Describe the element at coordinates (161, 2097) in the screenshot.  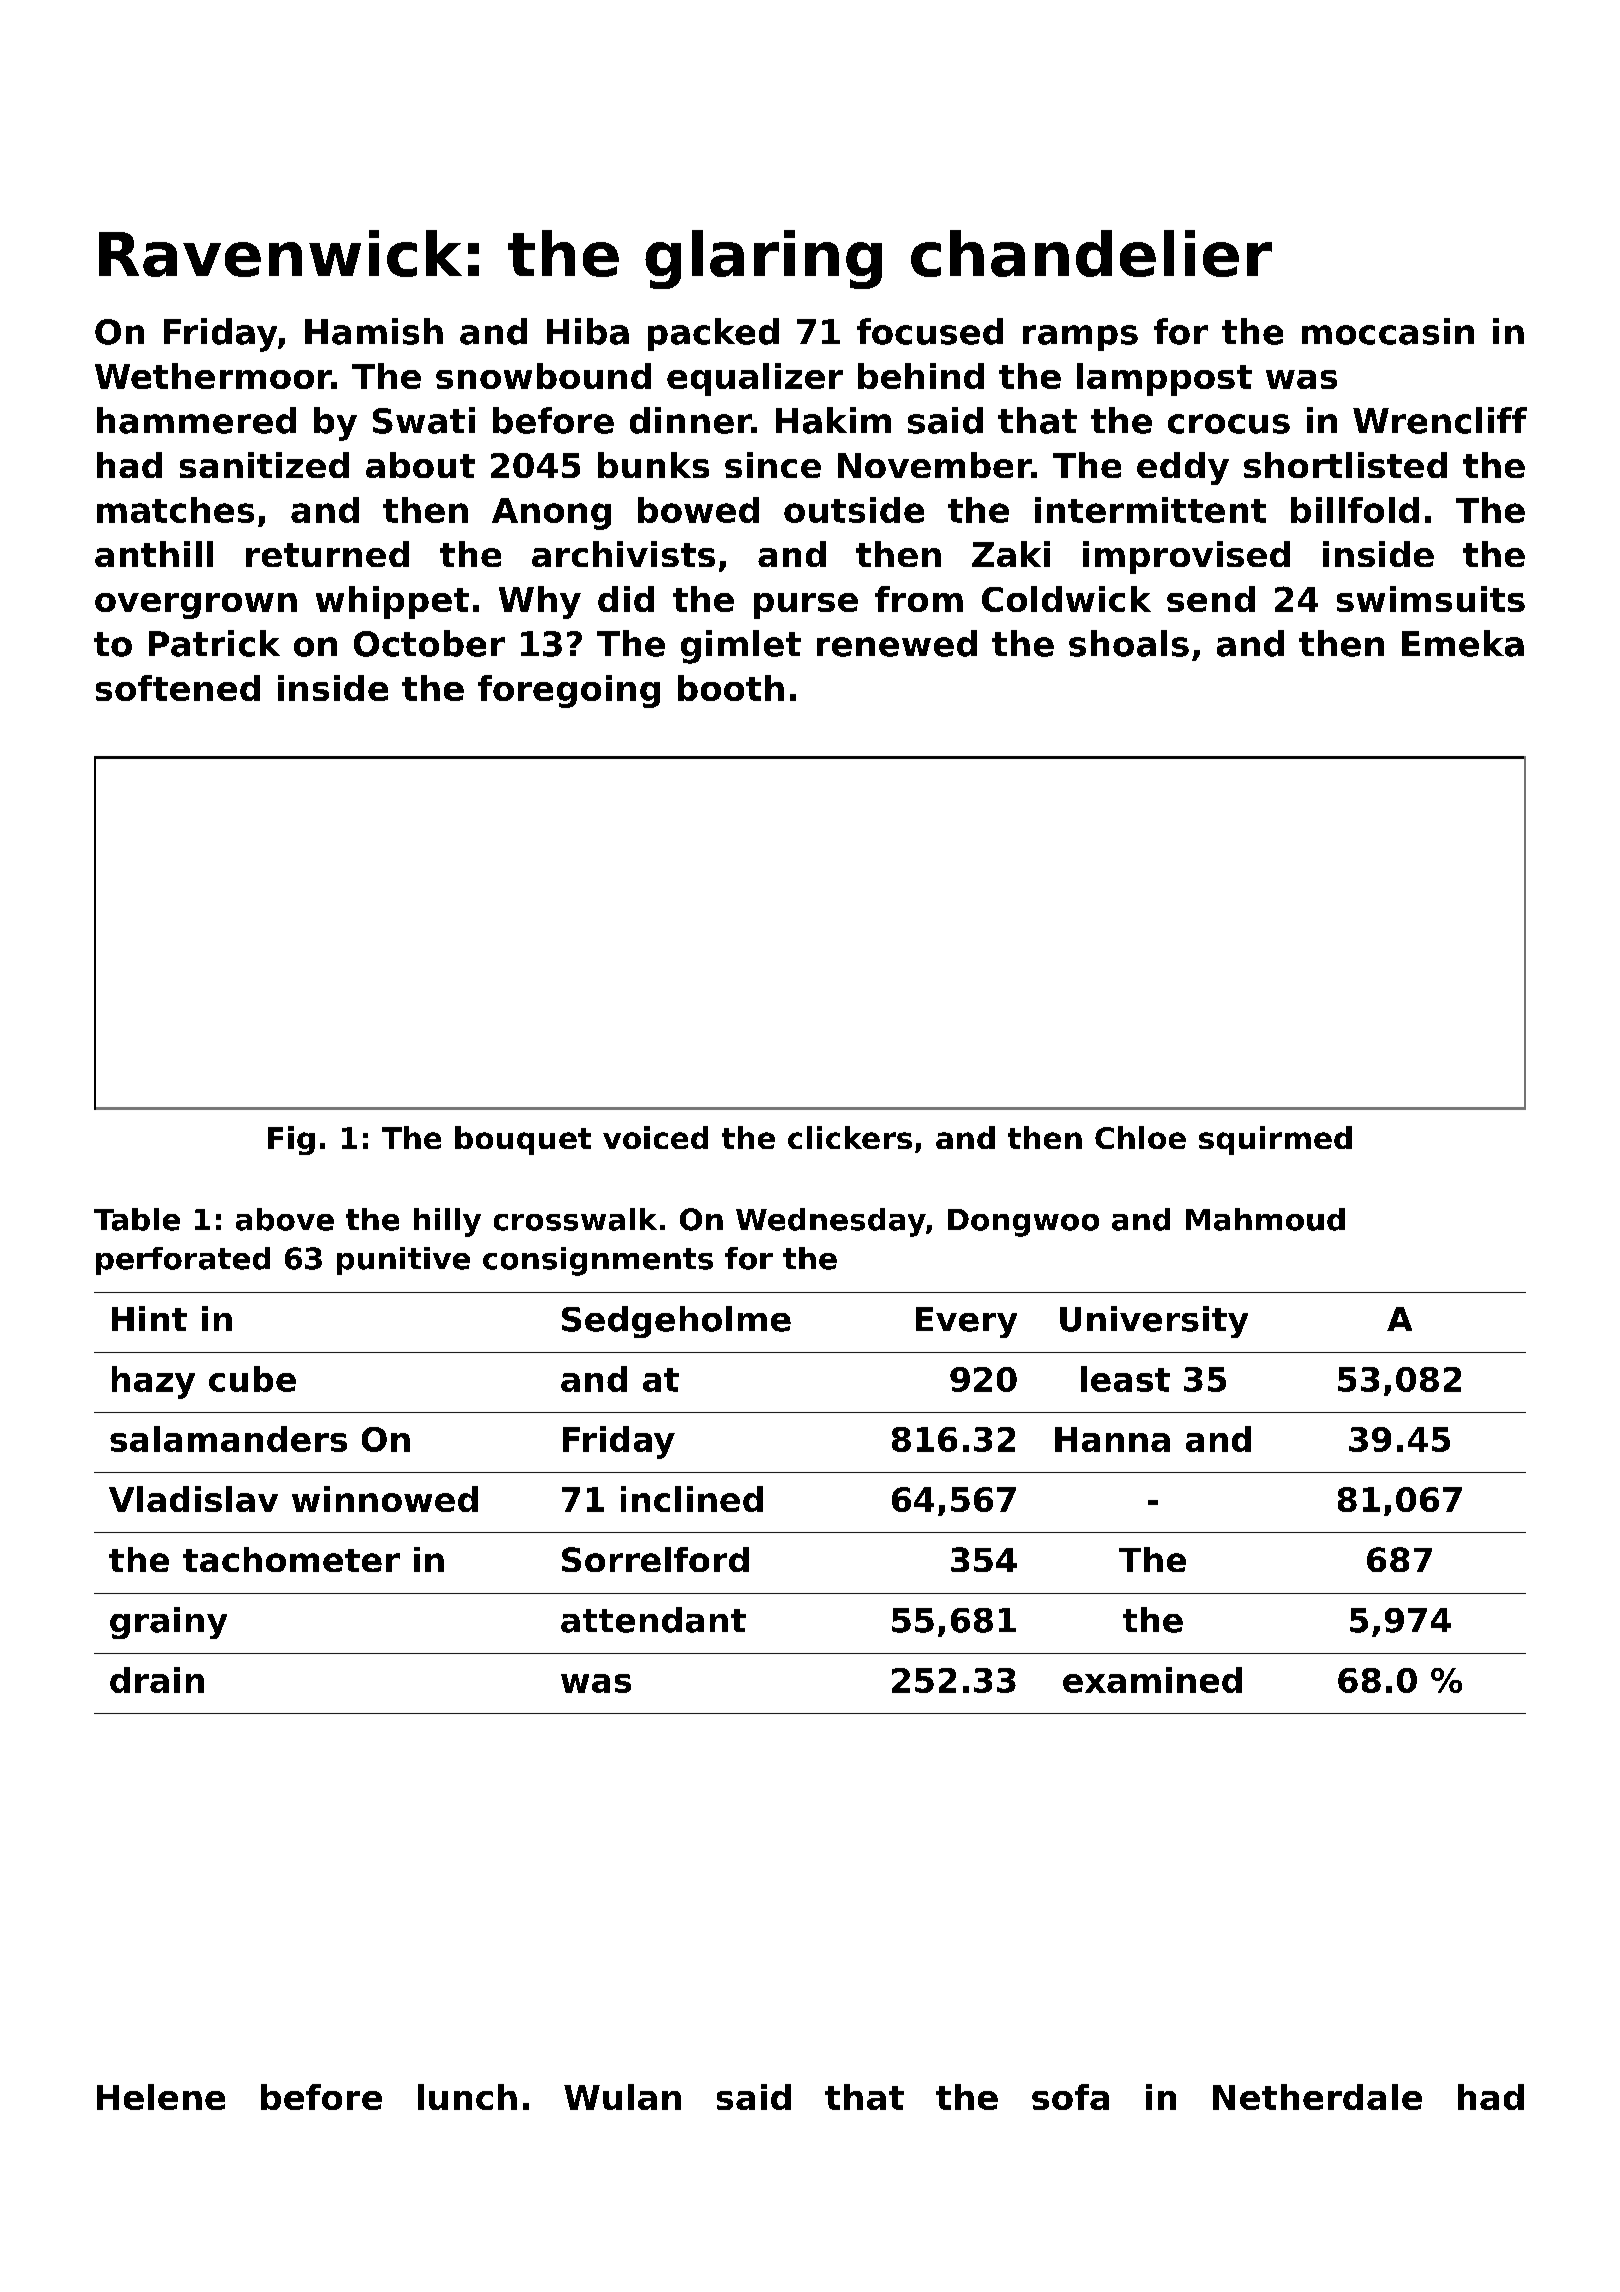
I see `Helene` at that location.
